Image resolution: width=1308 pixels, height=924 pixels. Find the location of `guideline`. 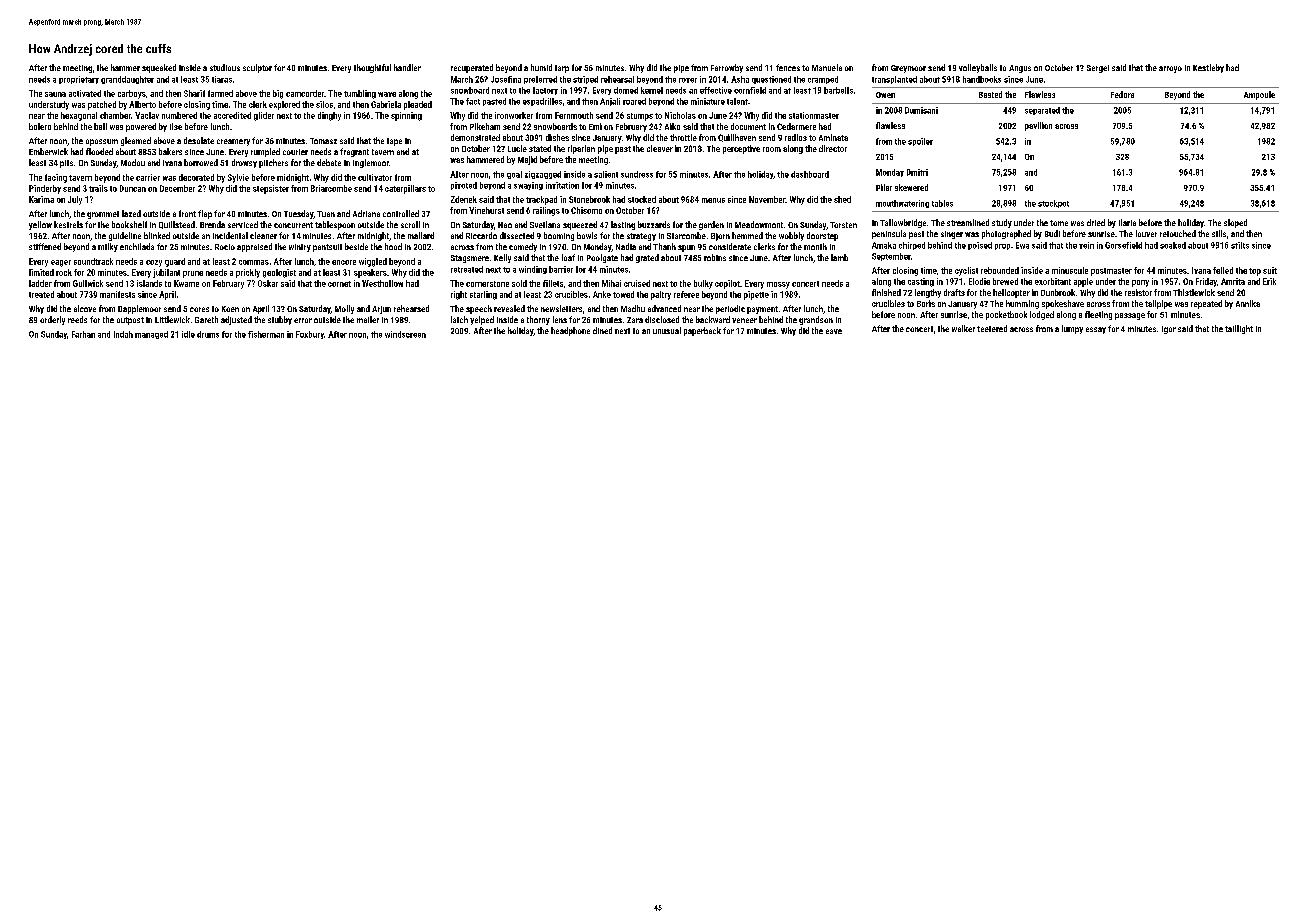

guideline is located at coordinates (125, 236).
